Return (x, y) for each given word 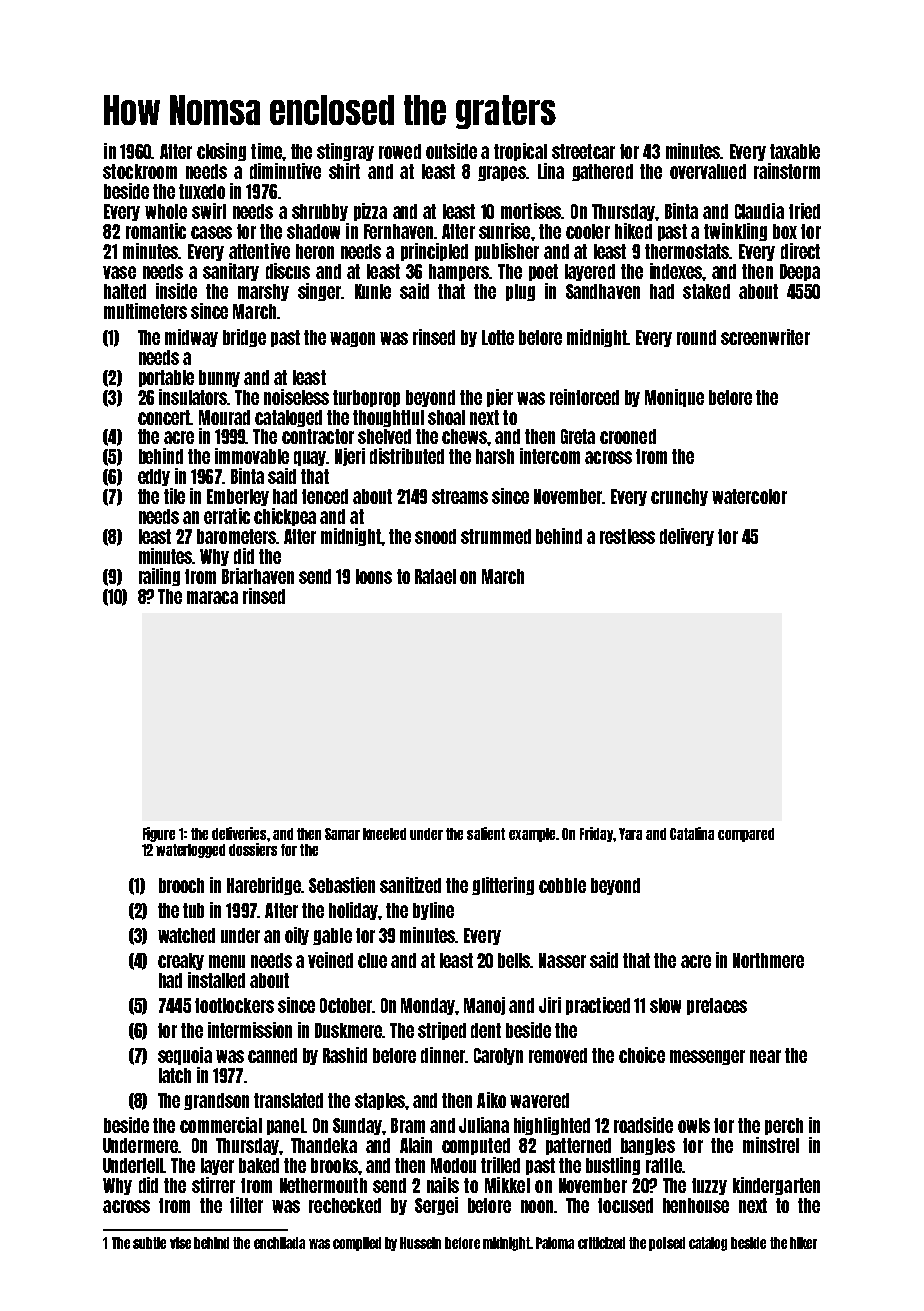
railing (159, 577)
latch (175, 1075)
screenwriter (765, 337)
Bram (408, 1125)
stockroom (140, 171)
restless (627, 536)
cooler (588, 231)
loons (374, 576)
